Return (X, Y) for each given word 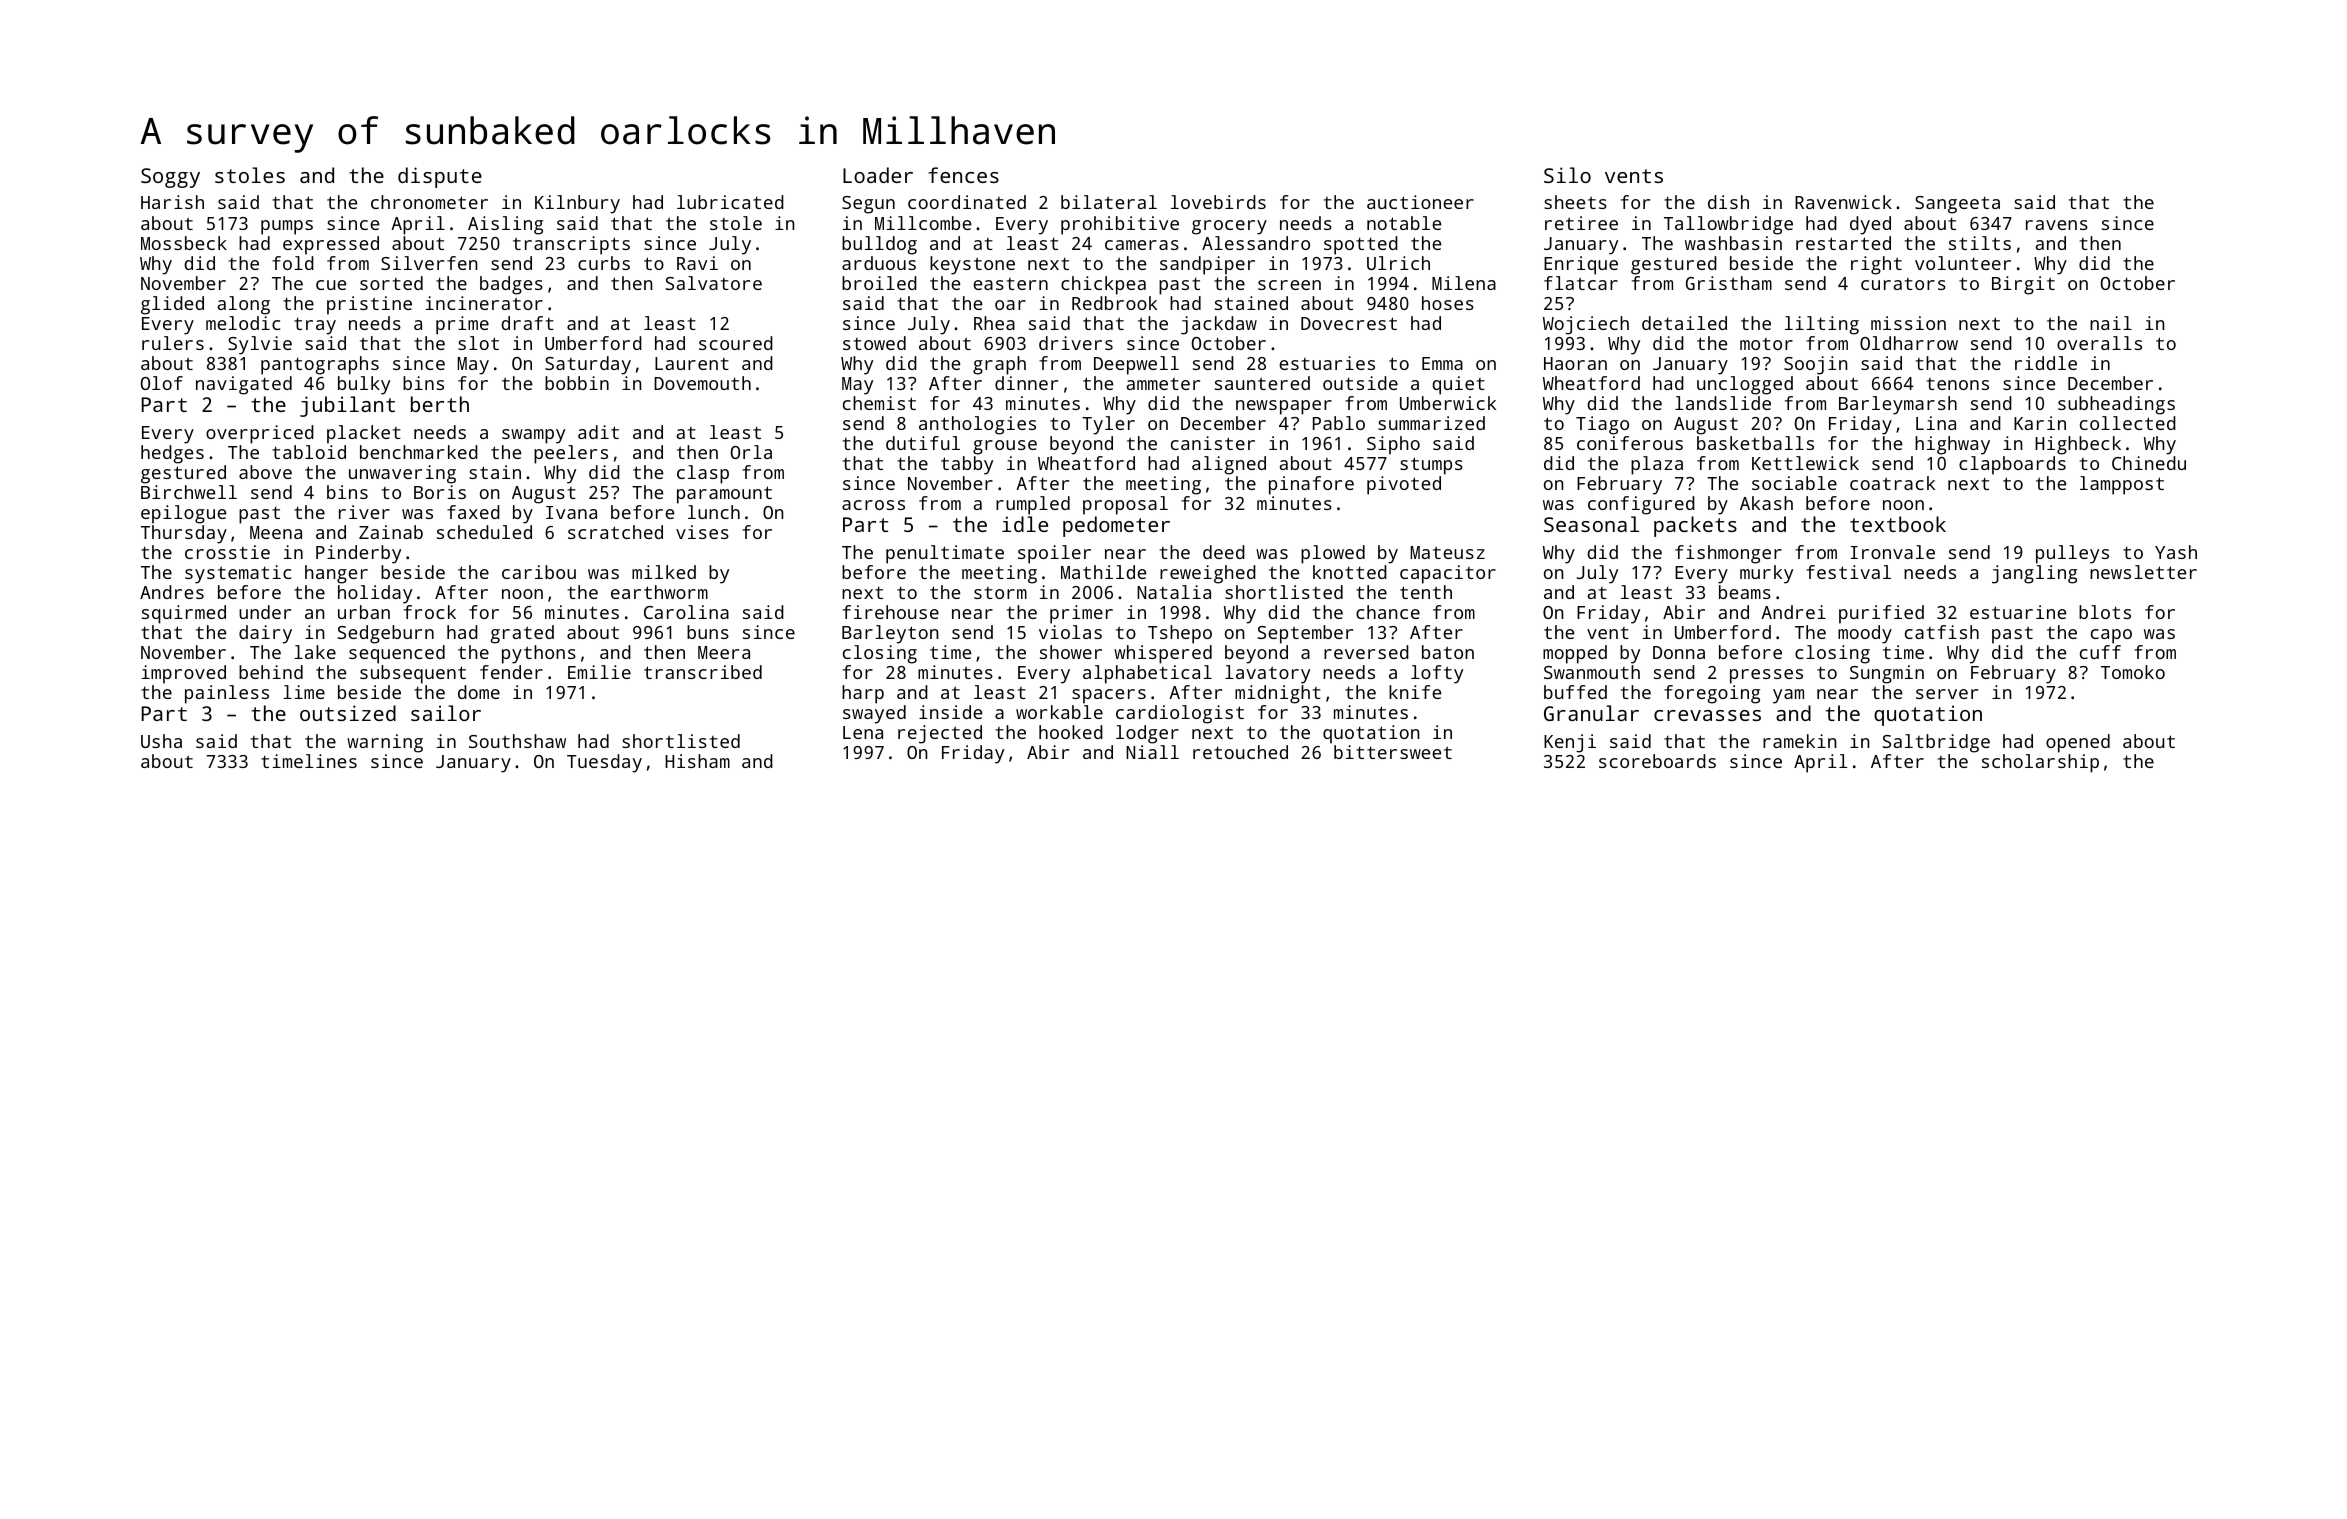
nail (2111, 323)
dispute (440, 177)
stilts (1980, 243)
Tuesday (604, 763)
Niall (1152, 752)
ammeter (1163, 384)
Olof (162, 383)
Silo (1567, 175)
